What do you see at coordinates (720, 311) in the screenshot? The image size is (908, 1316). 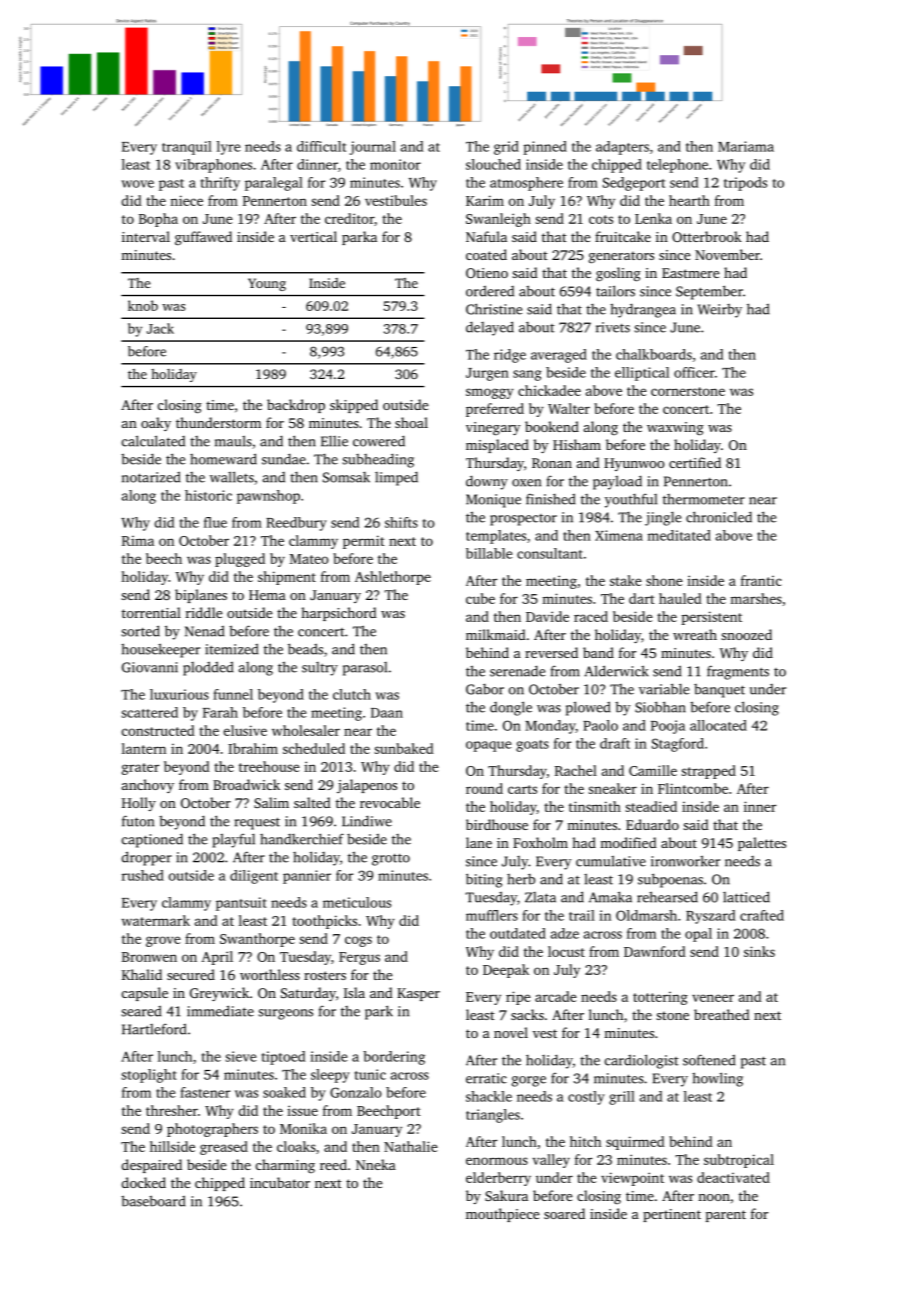 I see `Weirby` at bounding box center [720, 311].
